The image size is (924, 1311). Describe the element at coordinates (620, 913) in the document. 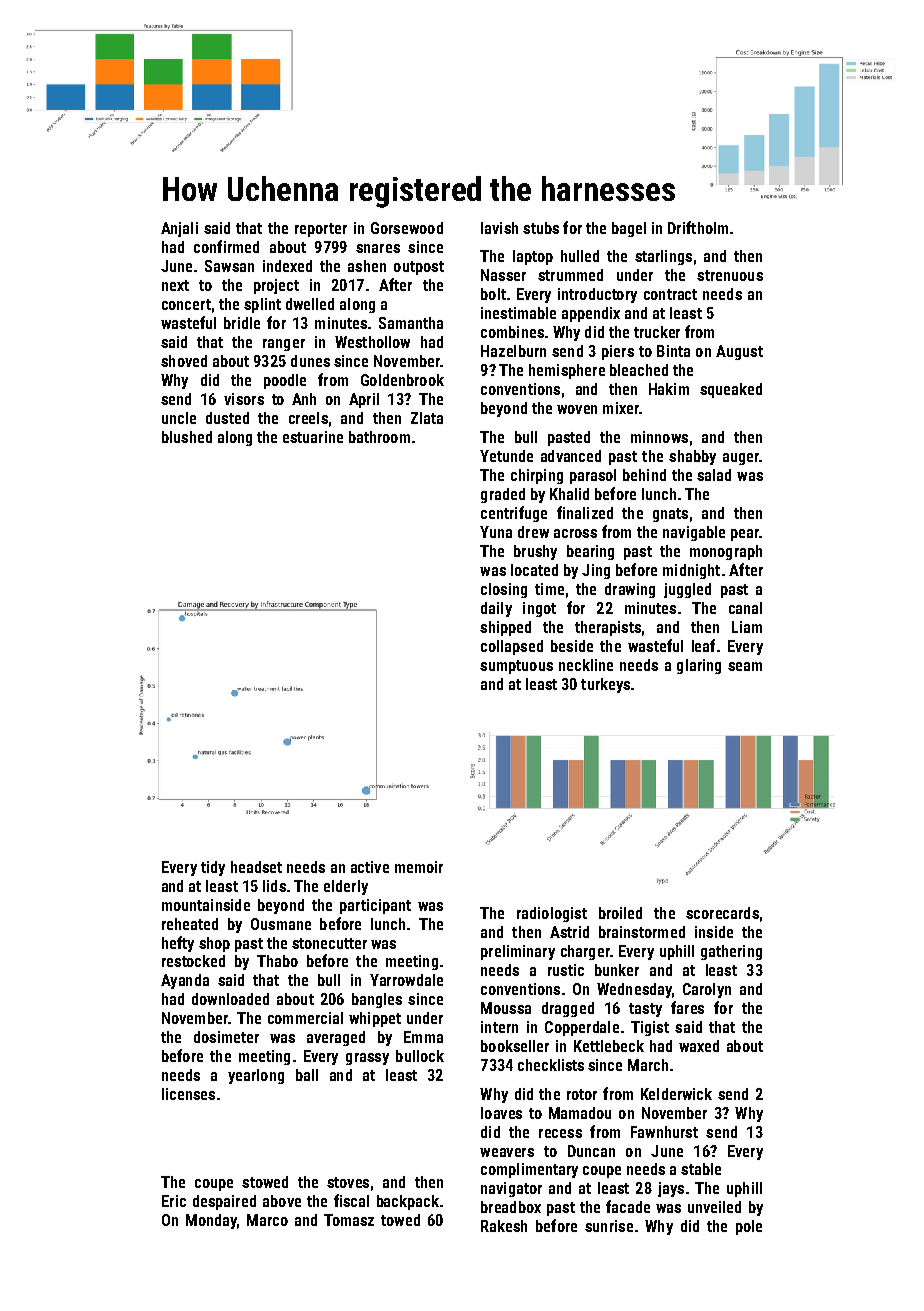

I see `broiled` at that location.
